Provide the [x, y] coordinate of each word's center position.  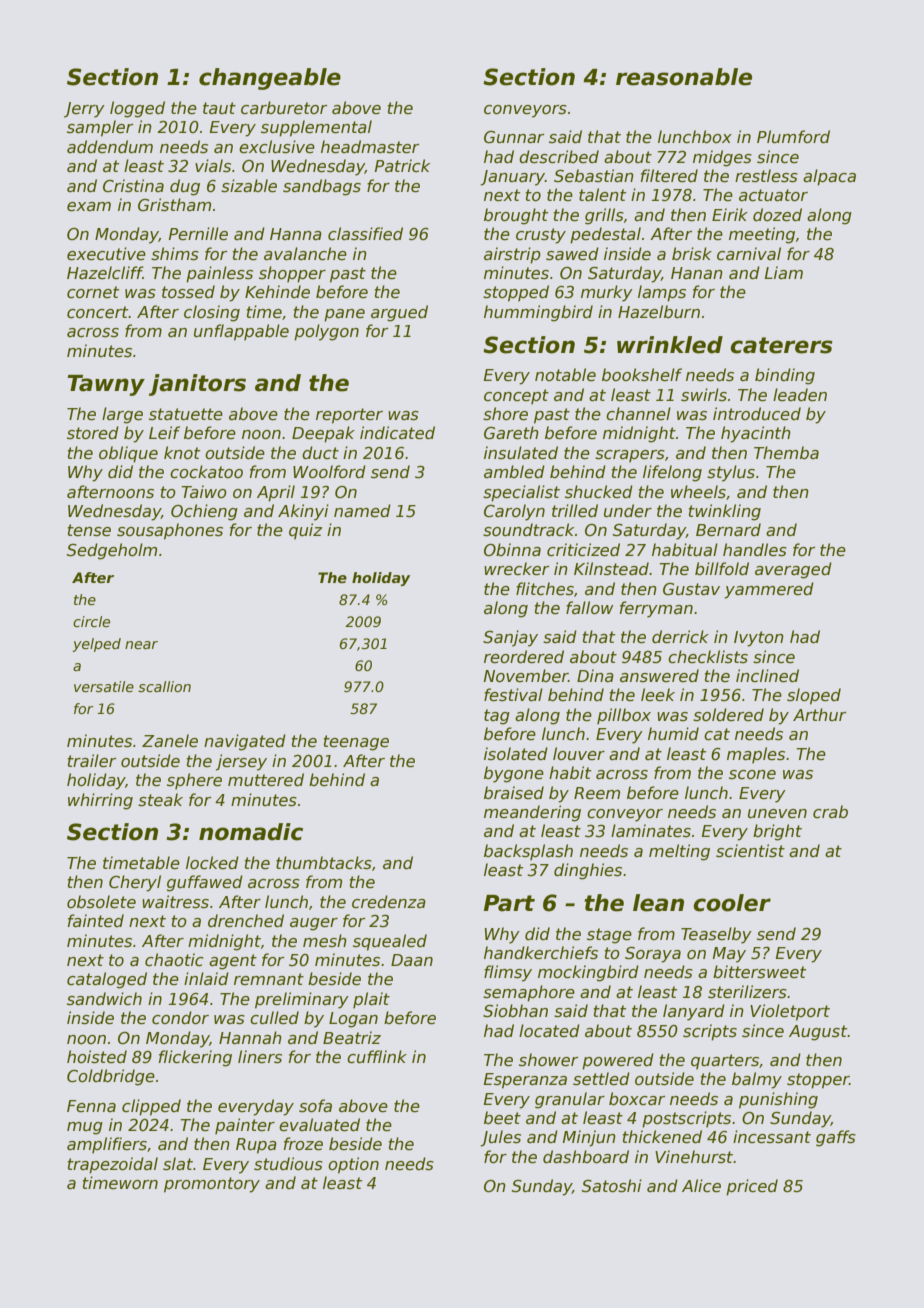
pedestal [605, 235]
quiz [305, 531]
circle [91, 621]
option [353, 1165]
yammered [769, 590]
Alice [701, 1186]
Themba [786, 452]
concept [516, 397]
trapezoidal [113, 1165]
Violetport [790, 1012]
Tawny [106, 385]
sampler [100, 128]
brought [516, 216]
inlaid [206, 978]
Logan [353, 1020]
